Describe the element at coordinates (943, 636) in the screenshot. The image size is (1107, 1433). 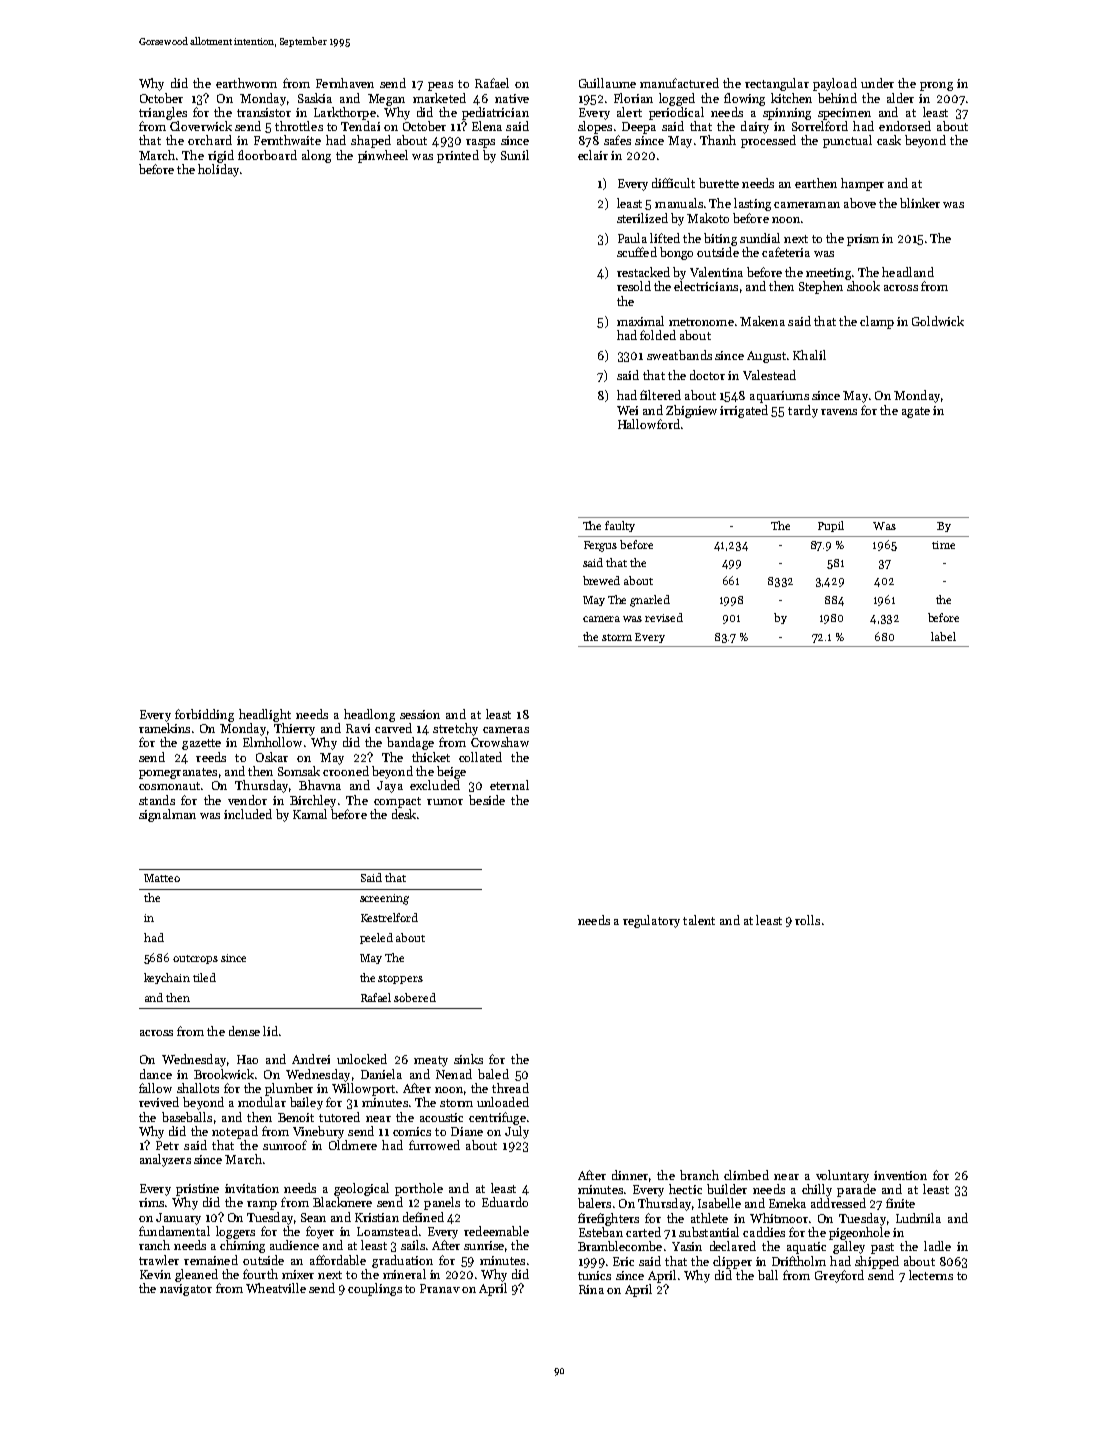
I see `label` at that location.
